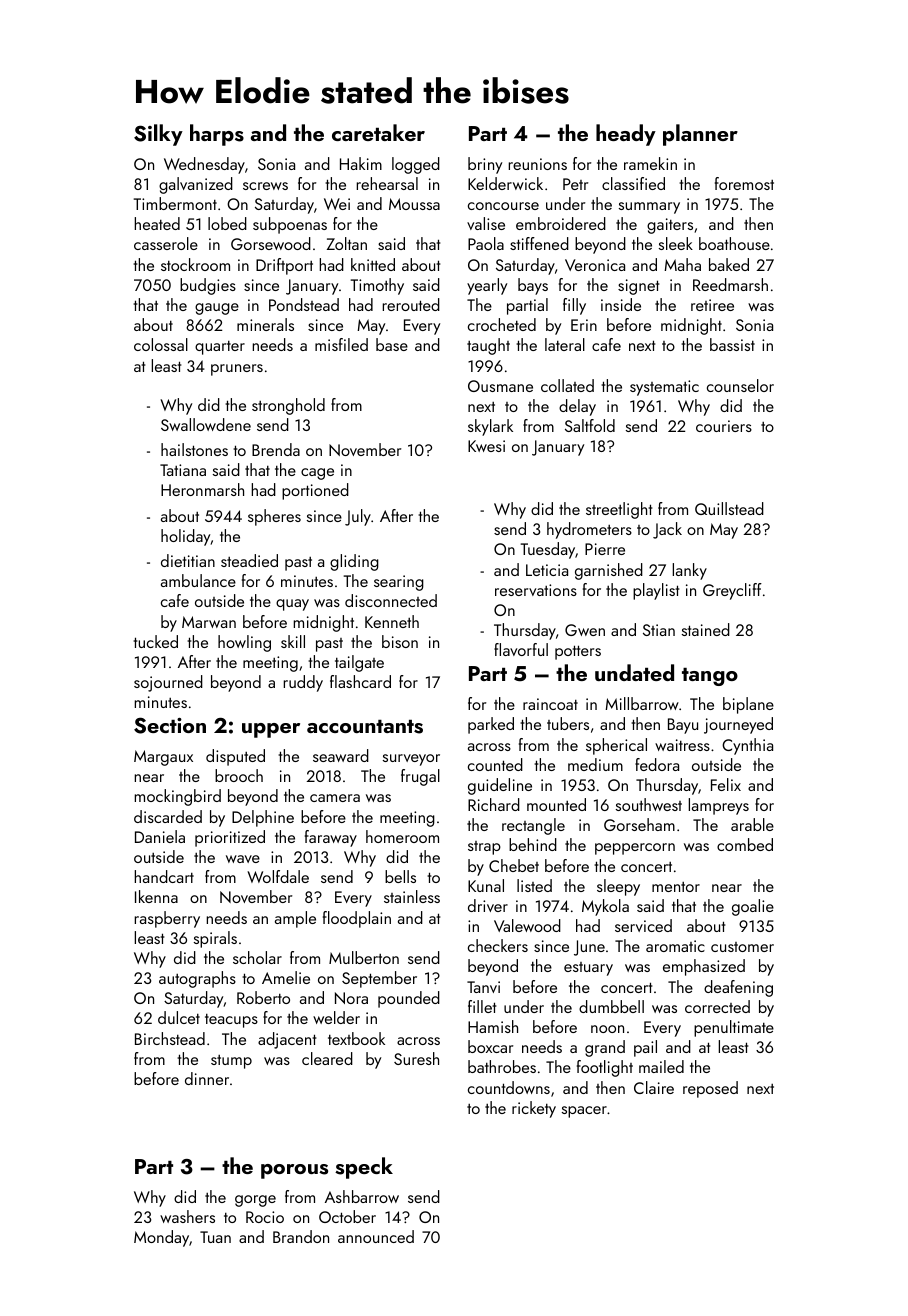 This document has height=1316, width=908. Describe the element at coordinates (187, 1216) in the document. I see `washers` at that location.
